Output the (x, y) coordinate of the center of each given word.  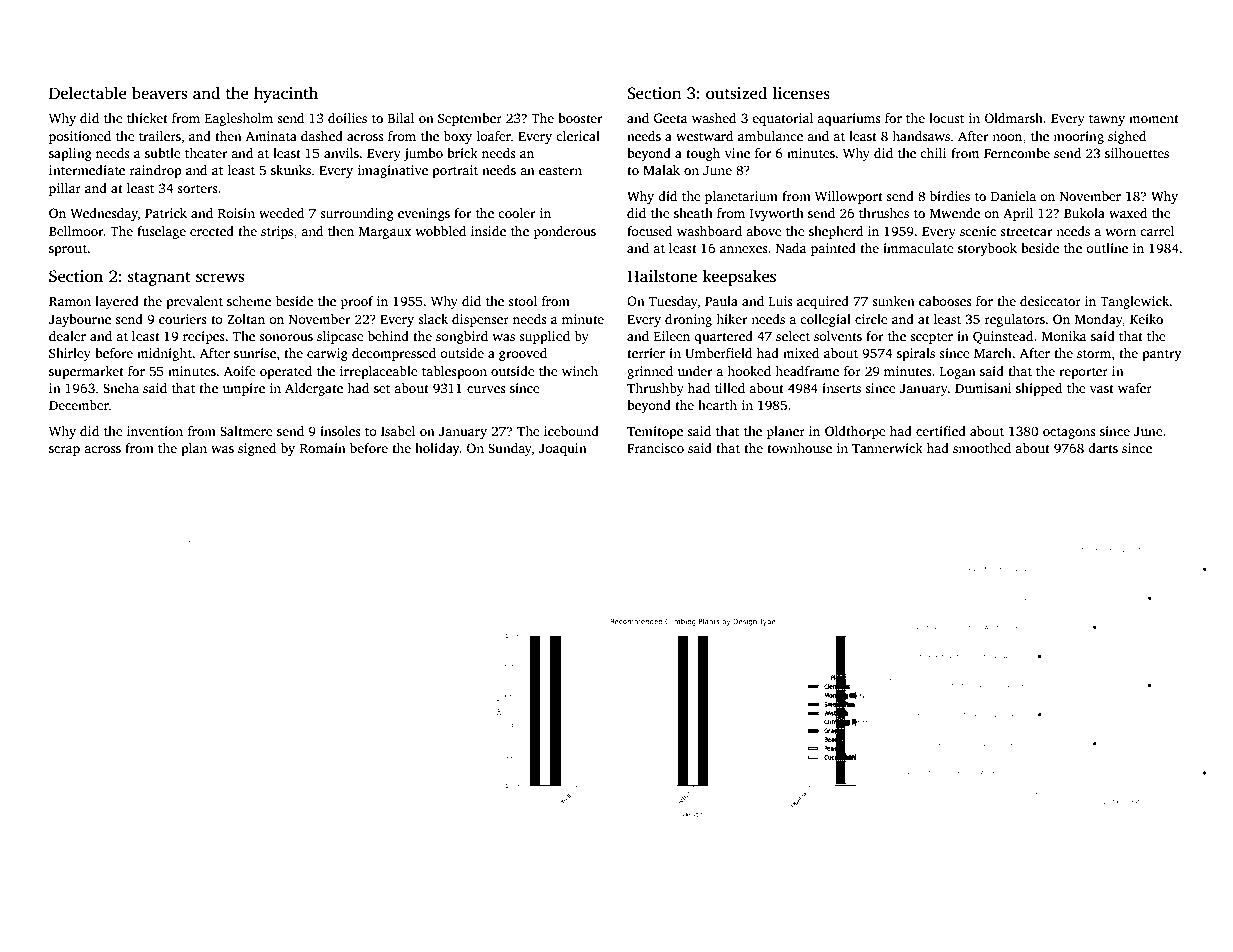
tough (703, 154)
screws (220, 278)
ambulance (770, 136)
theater (206, 153)
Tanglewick (1135, 302)
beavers (159, 93)
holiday (437, 449)
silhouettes (1137, 153)
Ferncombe (1017, 153)
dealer (67, 336)
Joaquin (563, 449)
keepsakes (739, 277)
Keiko (1146, 319)
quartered (723, 337)
